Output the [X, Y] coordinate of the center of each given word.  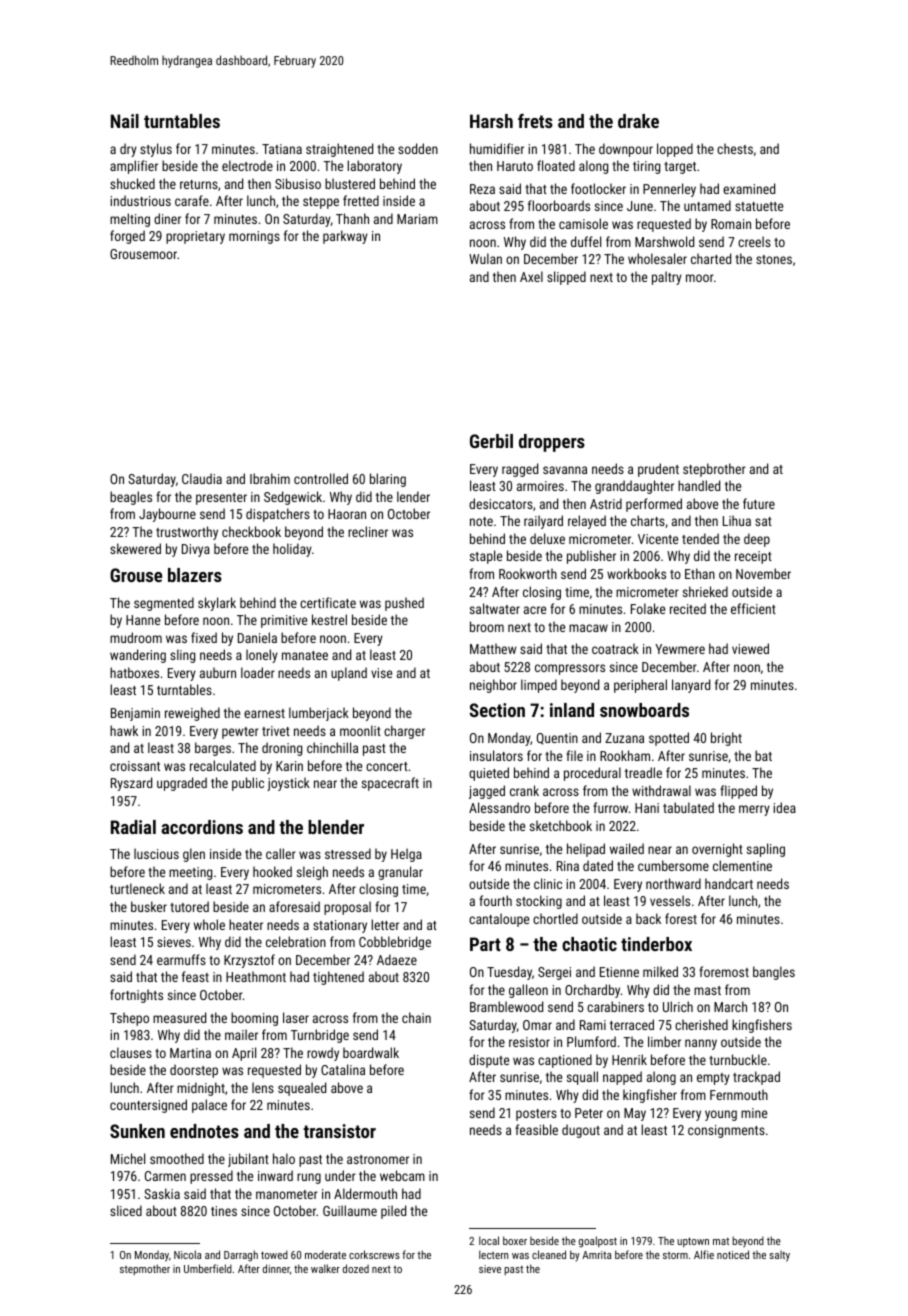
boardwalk [371, 1052]
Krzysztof [249, 961]
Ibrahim [270, 478]
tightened [338, 978]
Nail [125, 121]
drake [638, 121]
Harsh [491, 121]
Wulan [485, 258]
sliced [126, 1210]
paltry [667, 278]
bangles [774, 973]
